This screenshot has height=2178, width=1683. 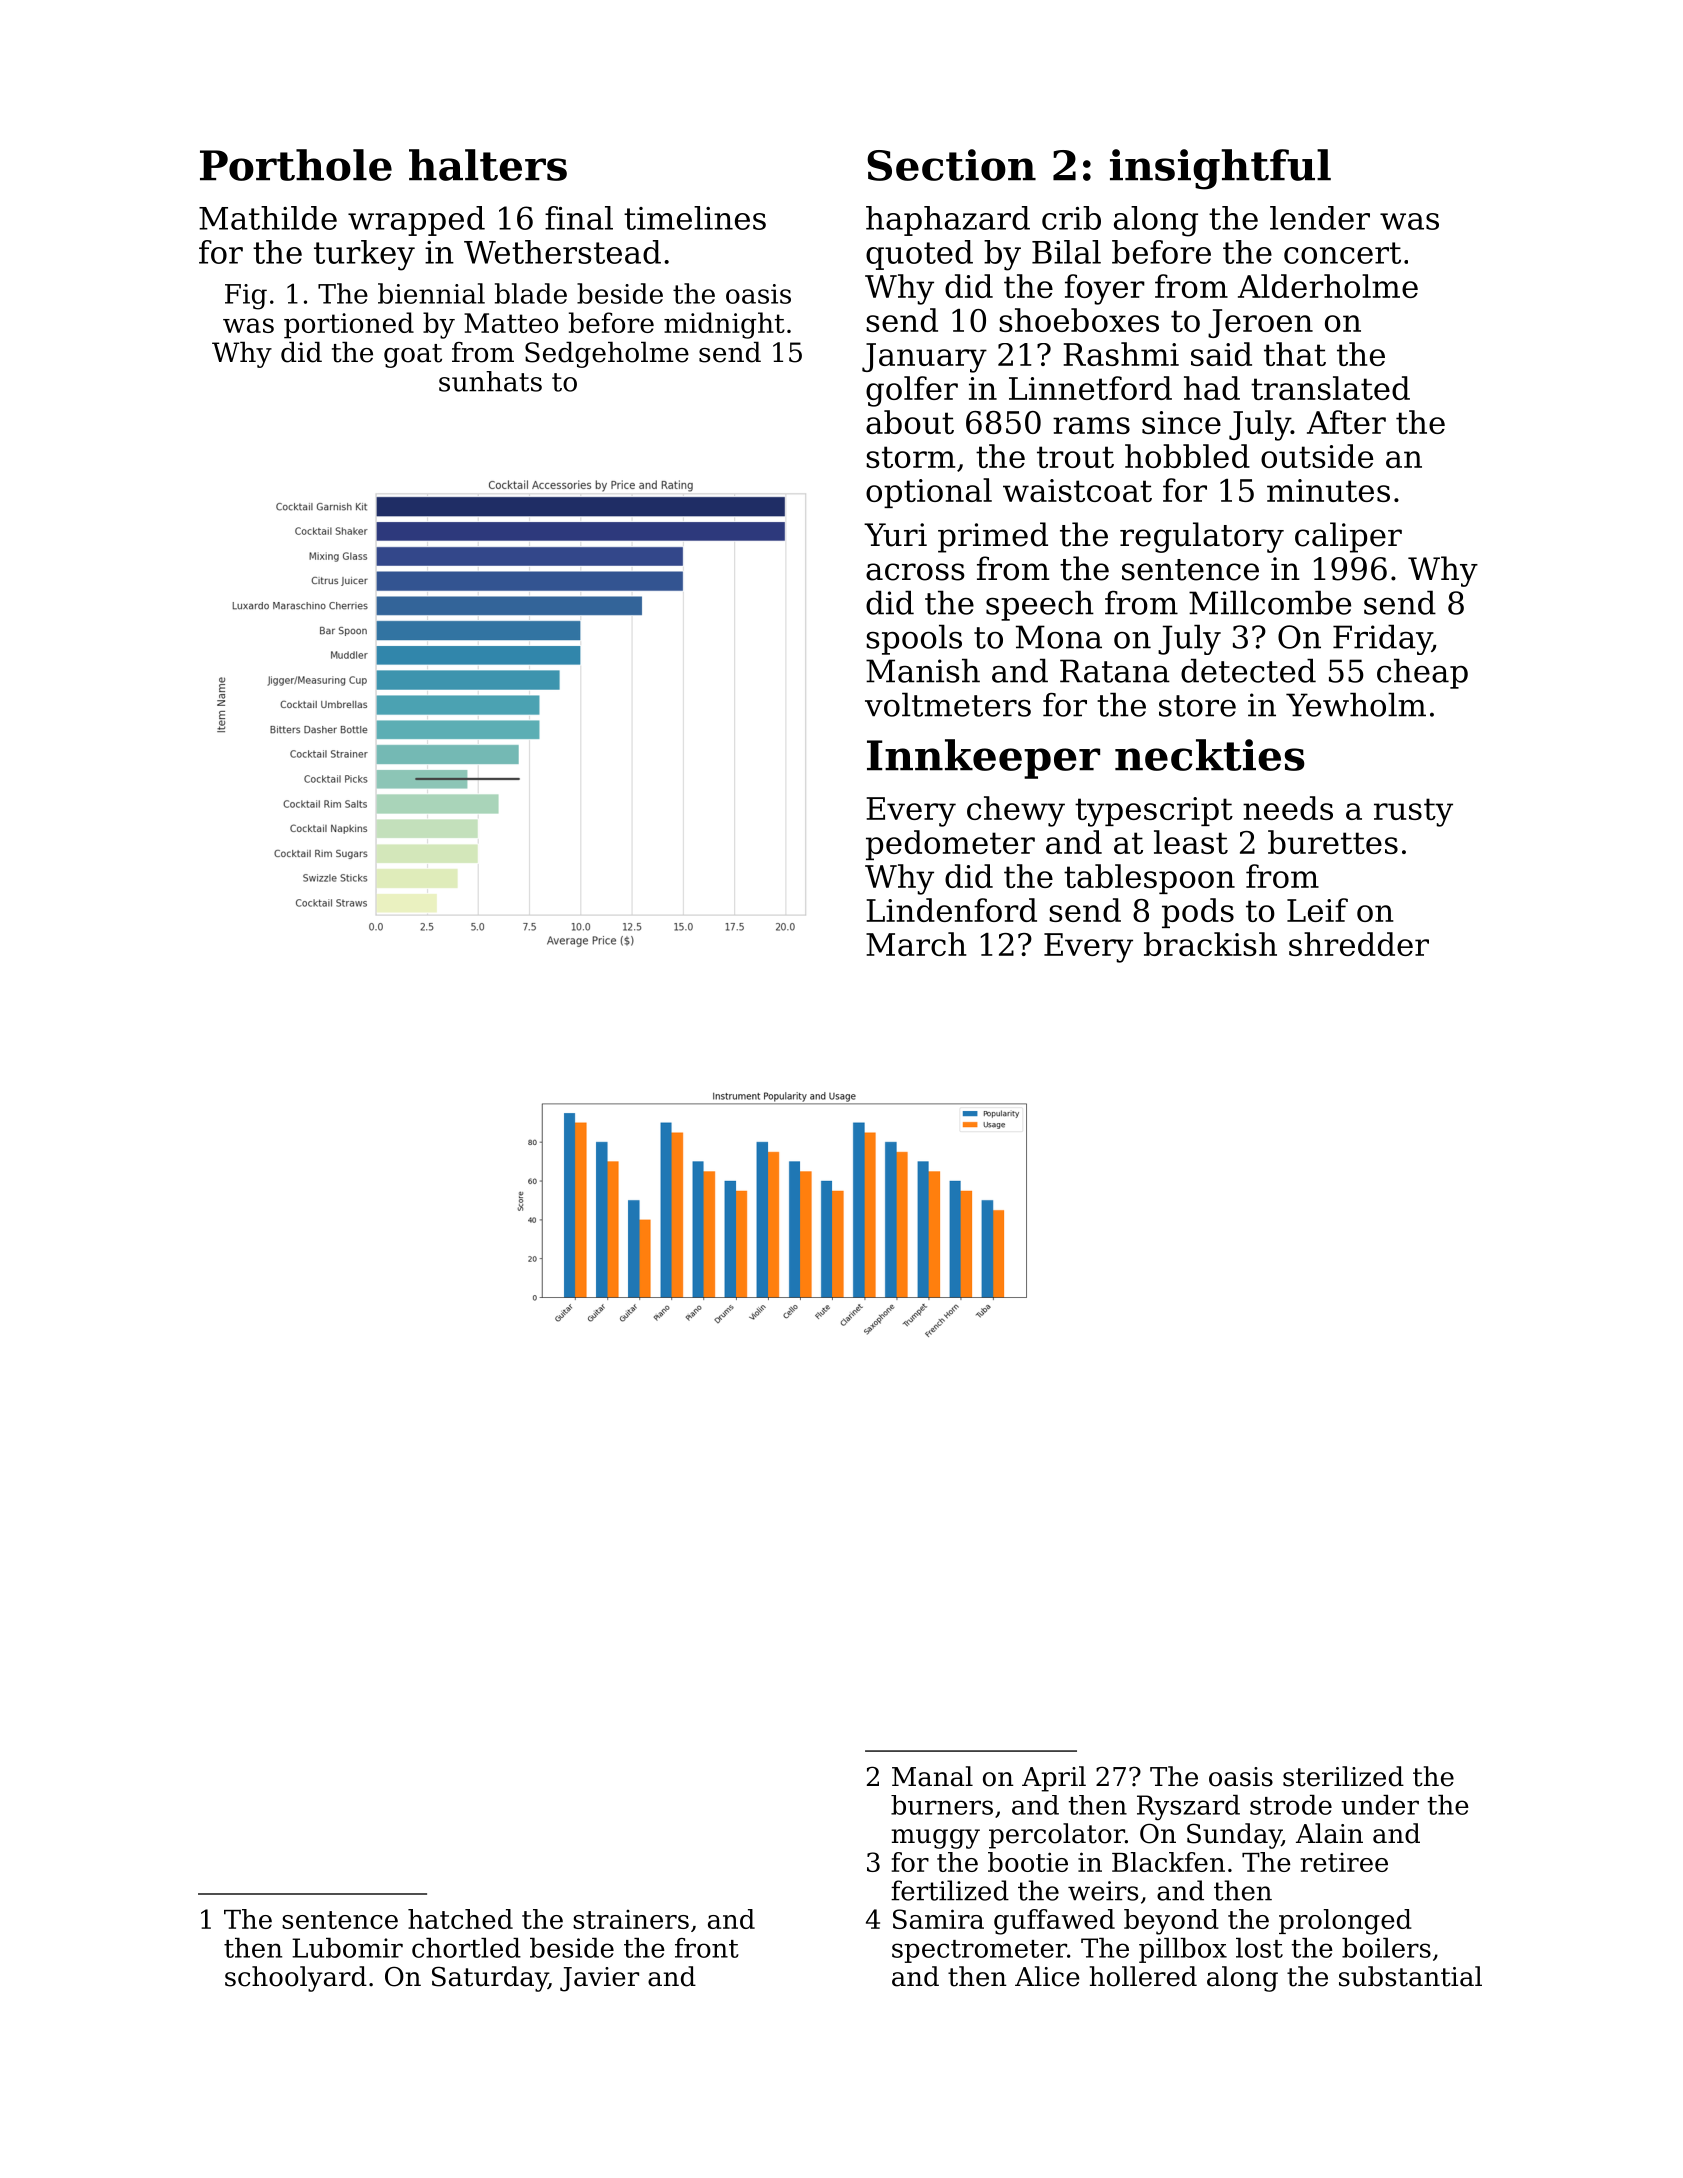 I want to click on Porthole, so click(x=296, y=165).
